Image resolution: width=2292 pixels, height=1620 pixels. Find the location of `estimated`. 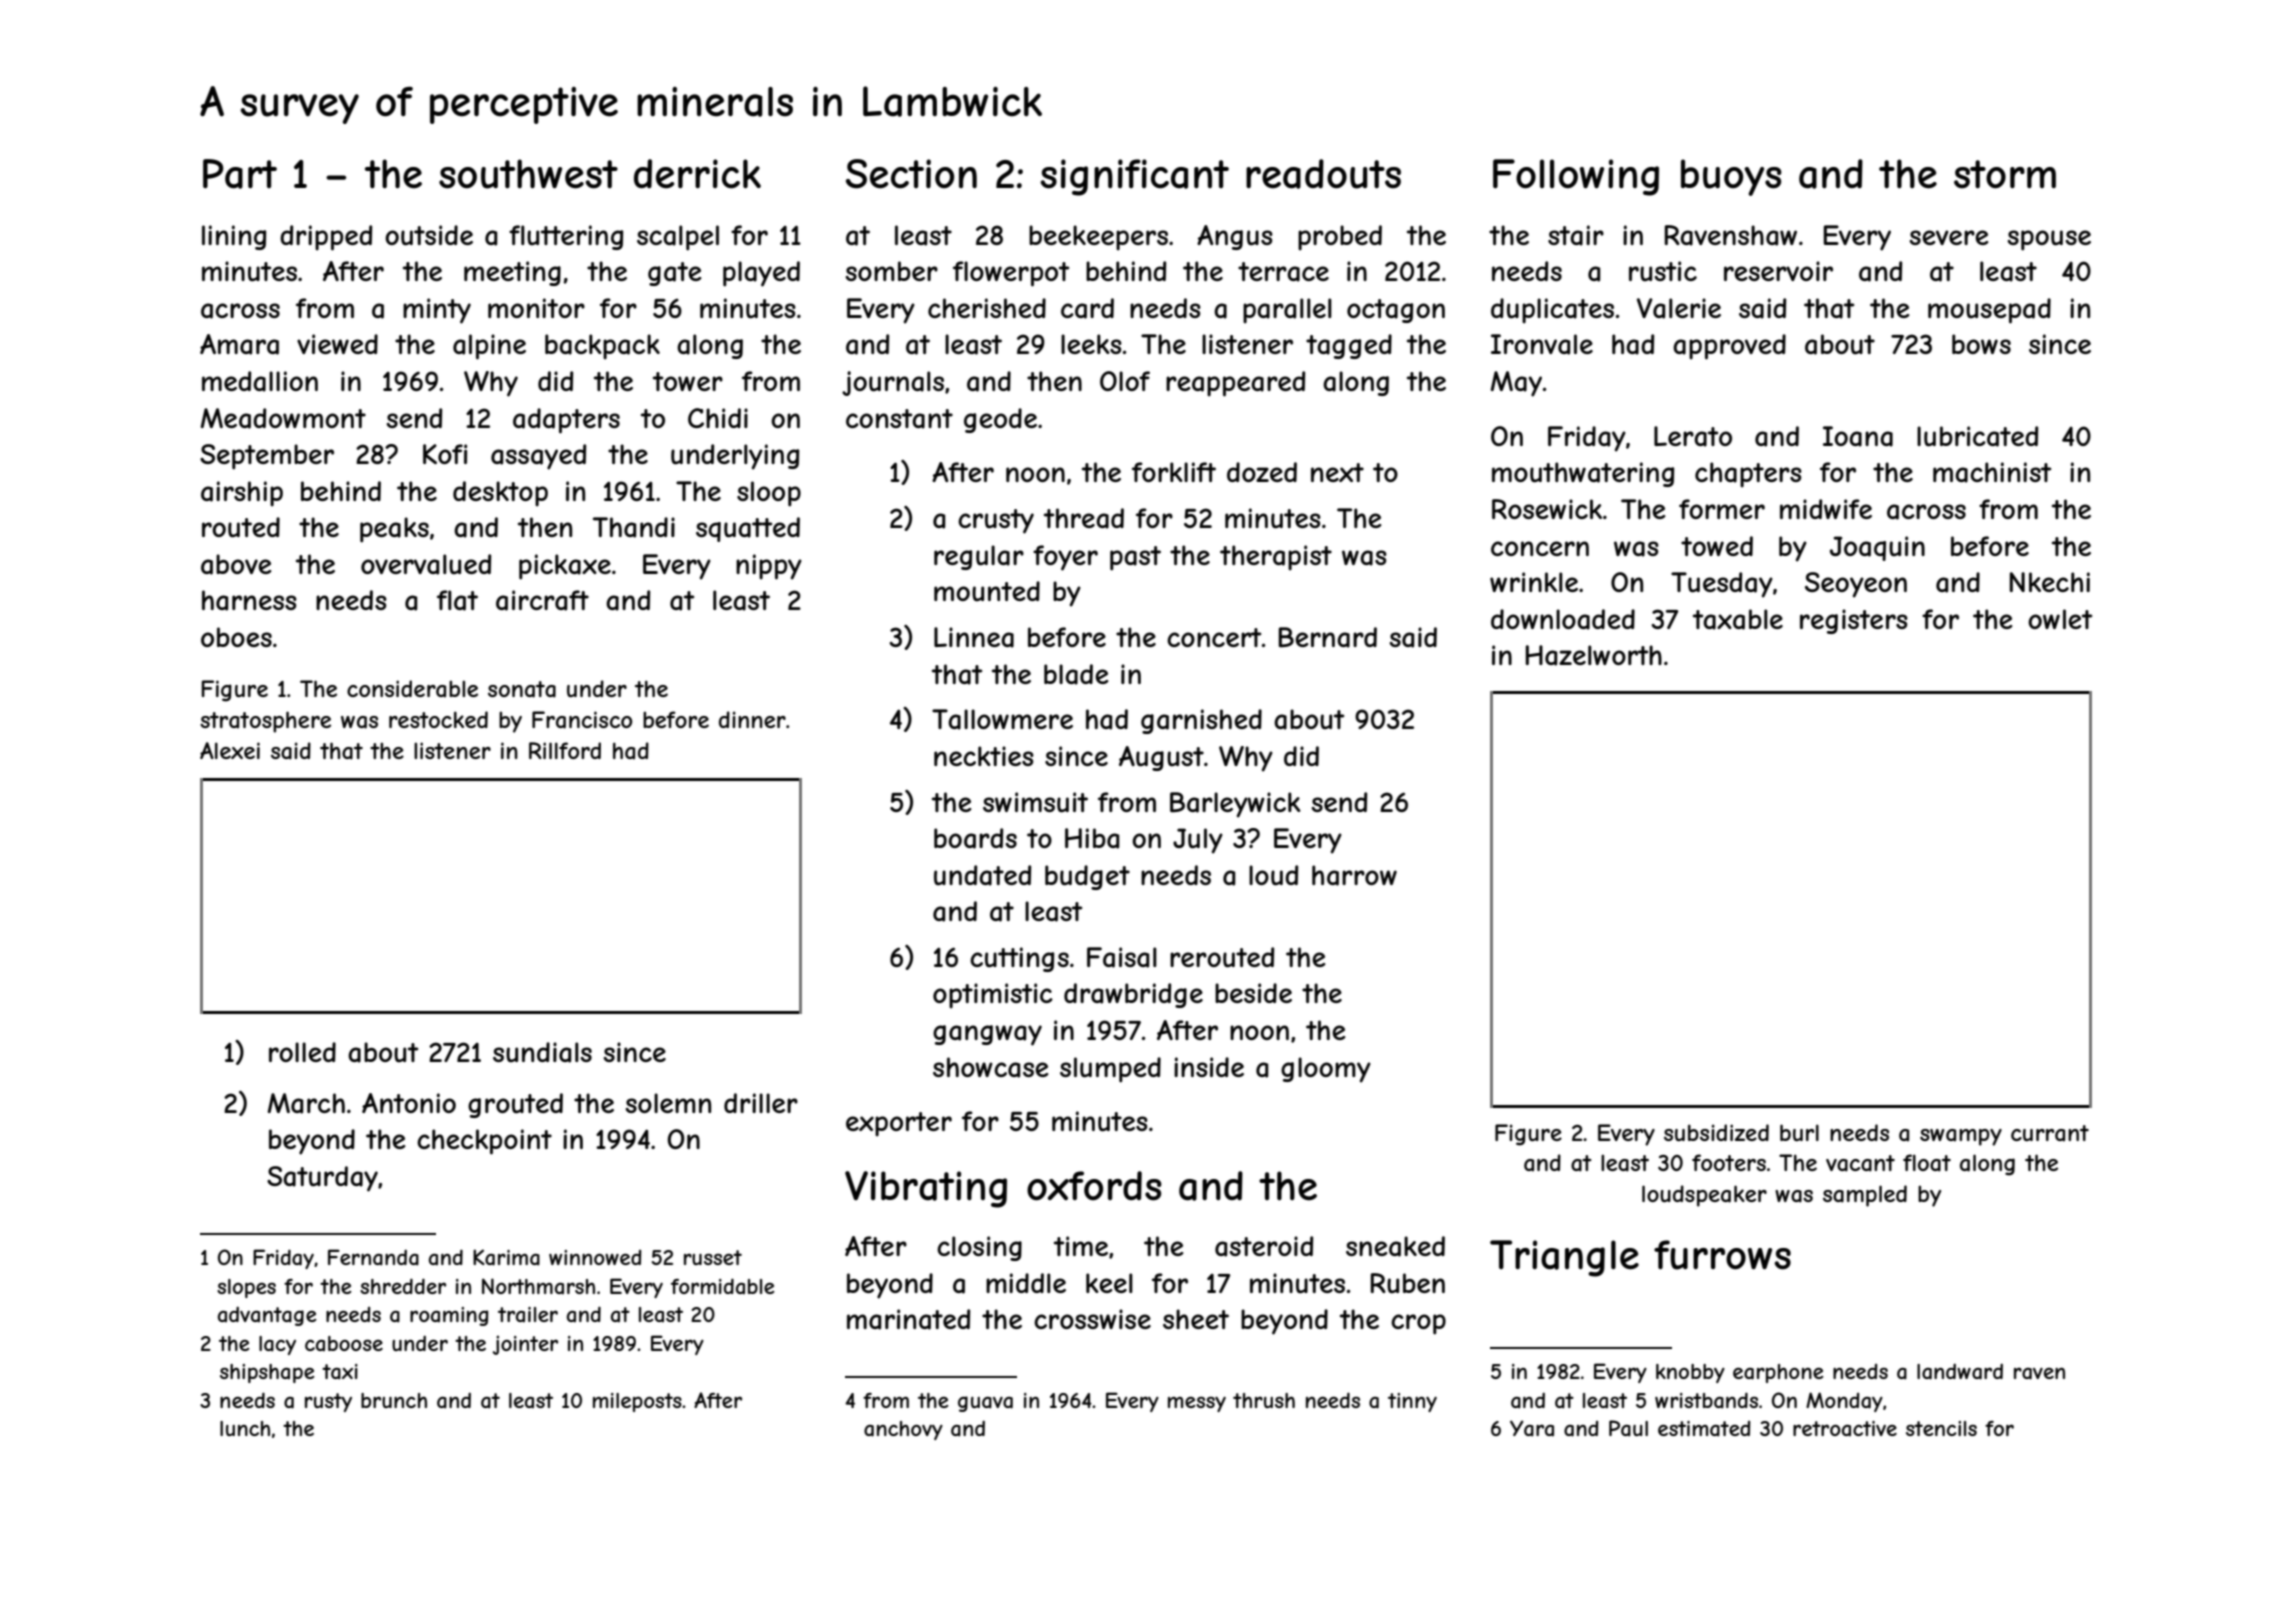

estimated is located at coordinates (1704, 1429).
